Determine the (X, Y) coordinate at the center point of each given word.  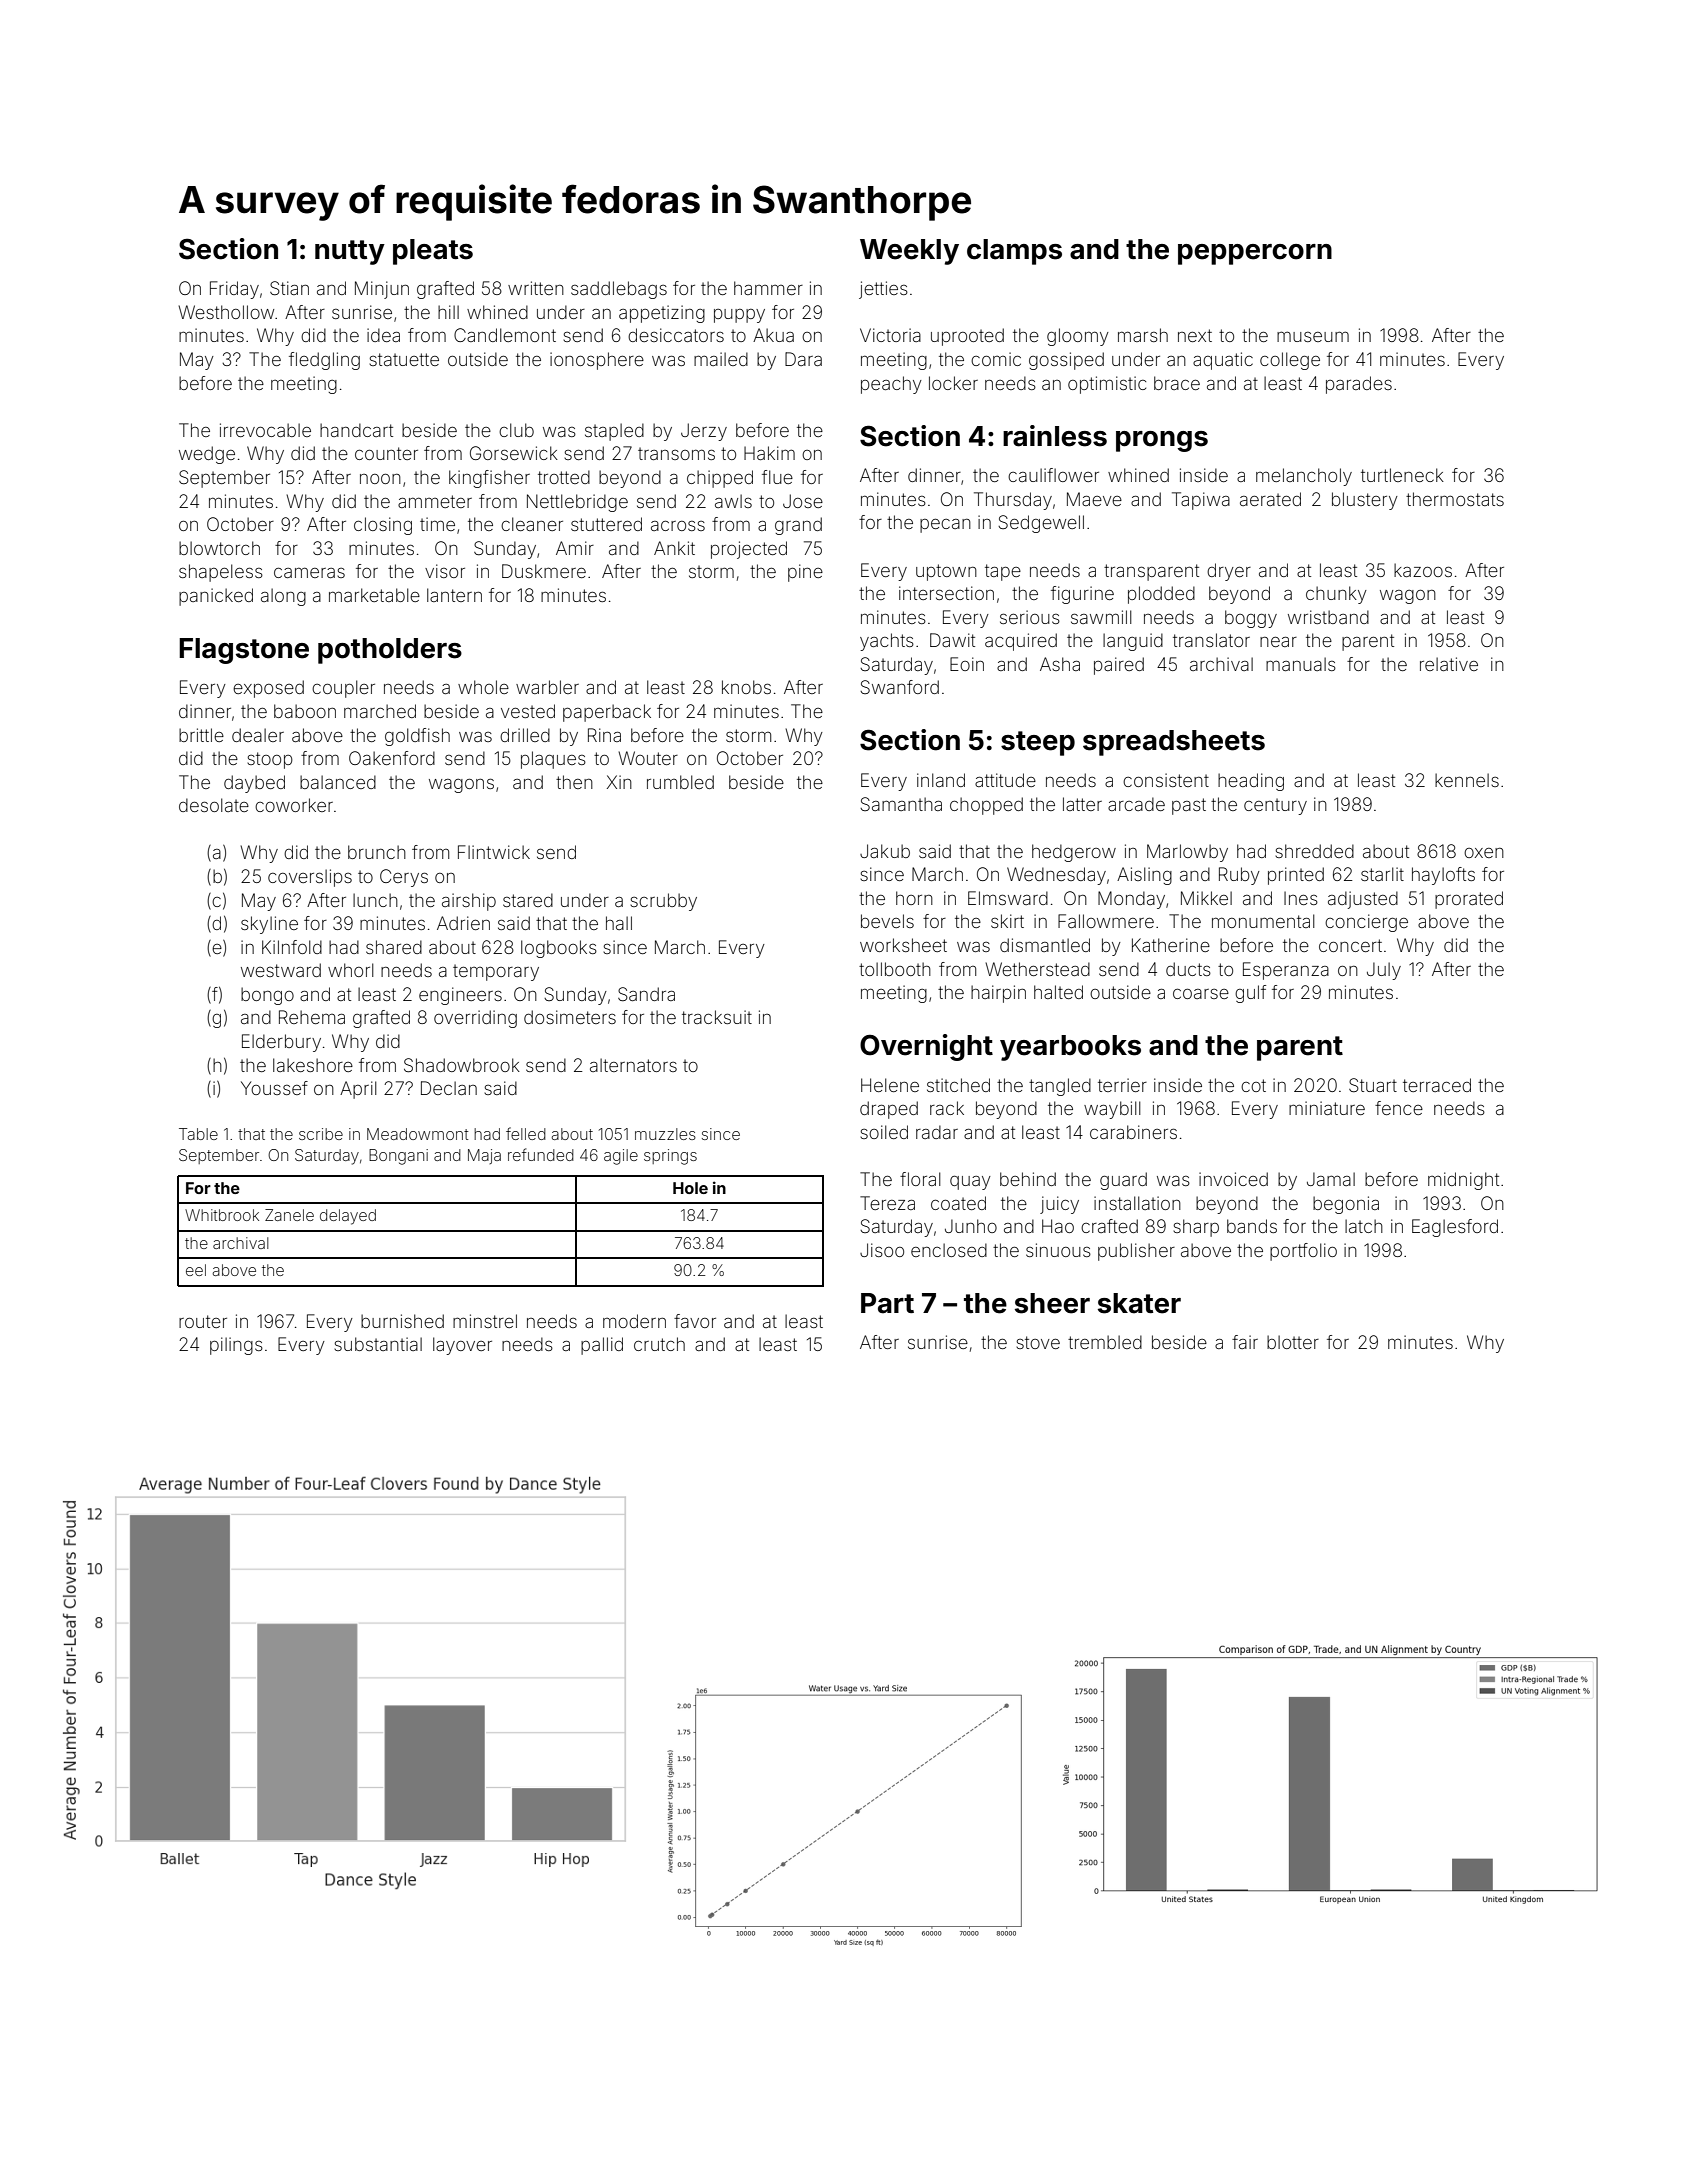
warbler (547, 687)
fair (1245, 1342)
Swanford (899, 687)
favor (695, 1321)
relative (1449, 664)
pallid (602, 1346)
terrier (1122, 1085)
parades (1359, 385)
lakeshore (313, 1065)
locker (953, 383)
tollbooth (895, 969)
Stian (289, 288)
